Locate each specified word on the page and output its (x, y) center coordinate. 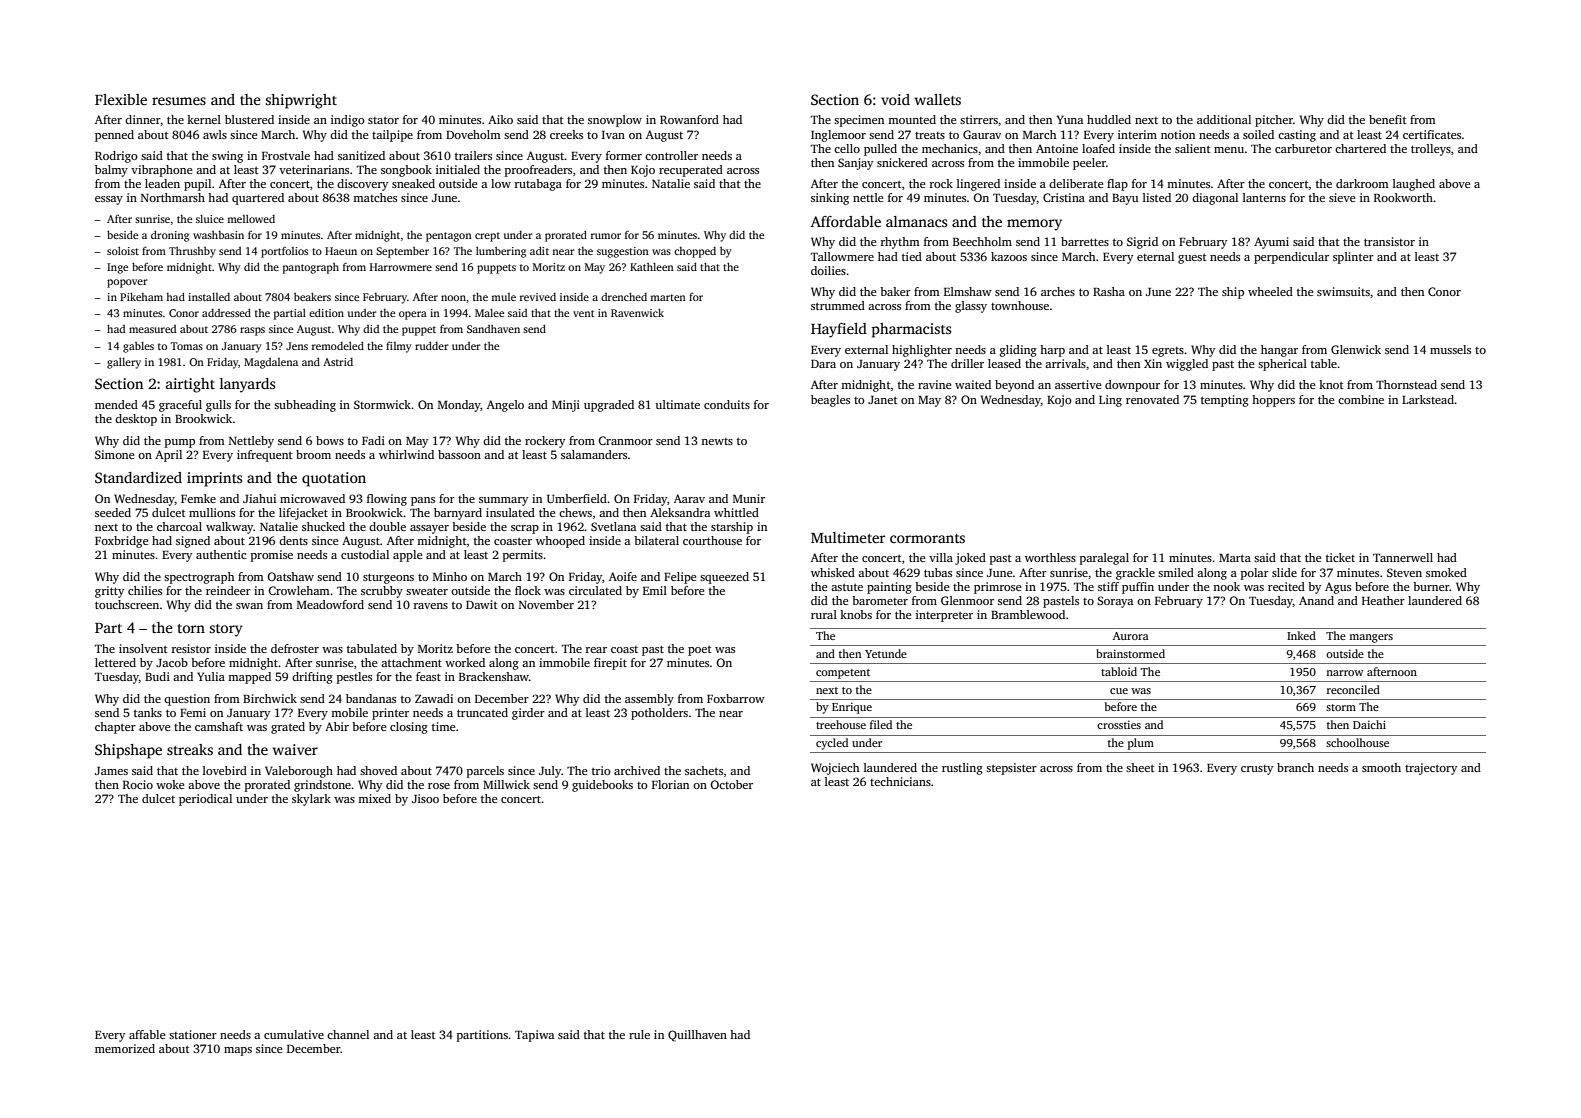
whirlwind (406, 454)
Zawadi (434, 698)
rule (639, 1034)
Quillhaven (697, 1036)
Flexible (121, 99)
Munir (749, 498)
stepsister (1011, 769)
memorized (125, 1048)
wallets (938, 99)
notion (1178, 134)
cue (1119, 691)
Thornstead (1406, 384)
